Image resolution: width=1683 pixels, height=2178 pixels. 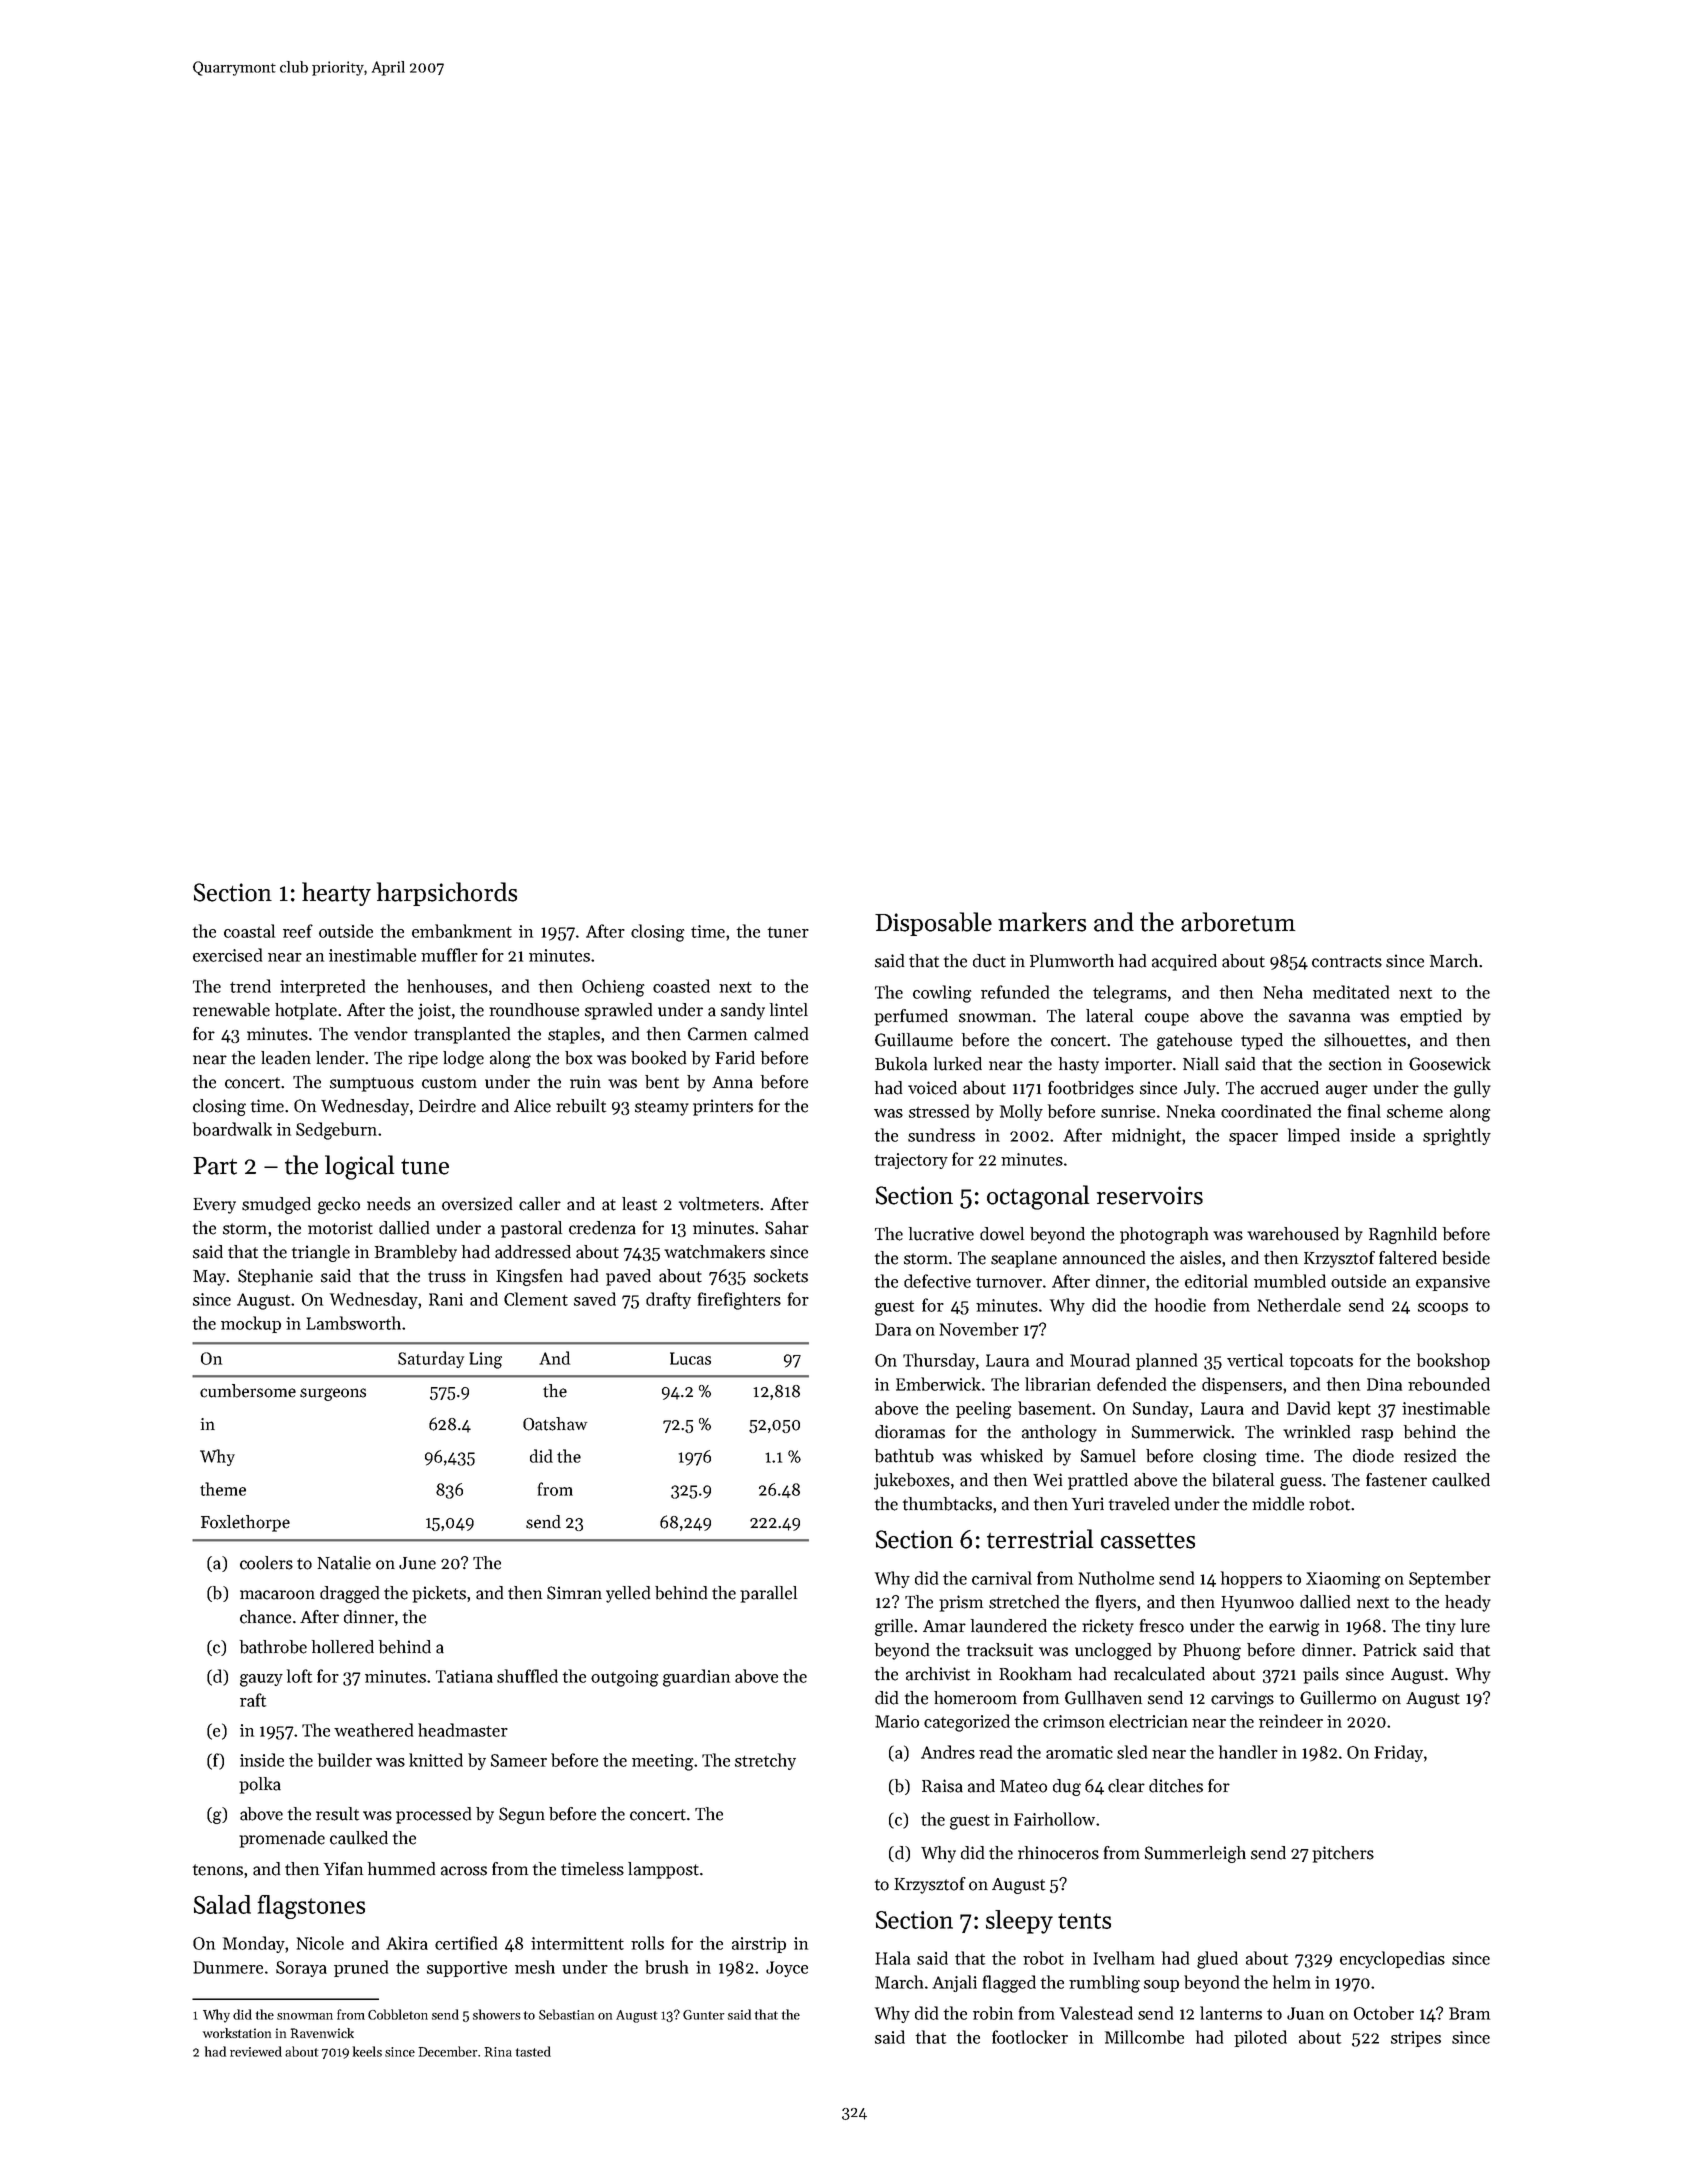 I want to click on guess, so click(x=1301, y=1483).
